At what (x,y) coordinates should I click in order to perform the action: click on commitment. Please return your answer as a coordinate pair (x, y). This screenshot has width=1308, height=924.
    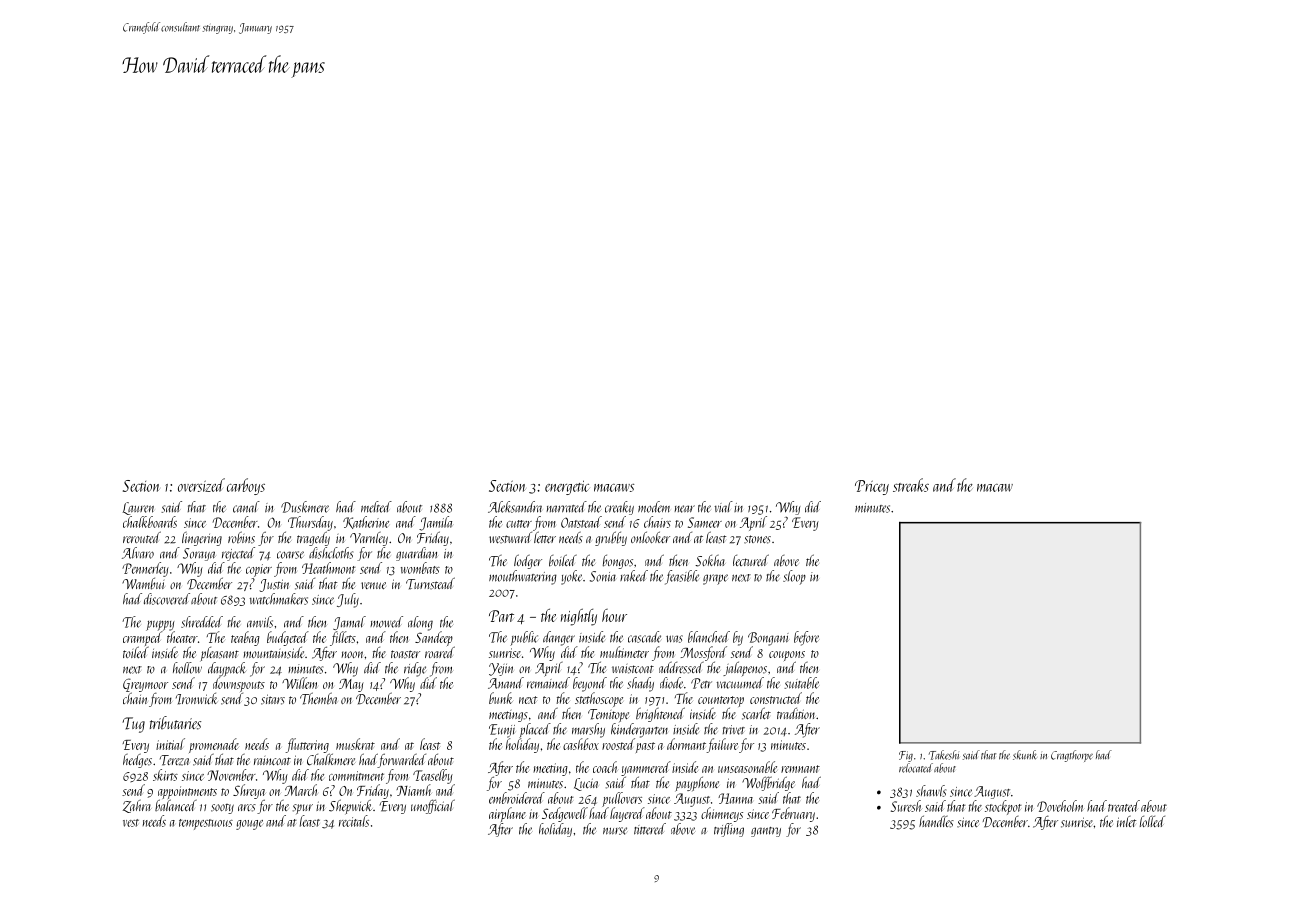
    Looking at the image, I should click on (356, 776).
